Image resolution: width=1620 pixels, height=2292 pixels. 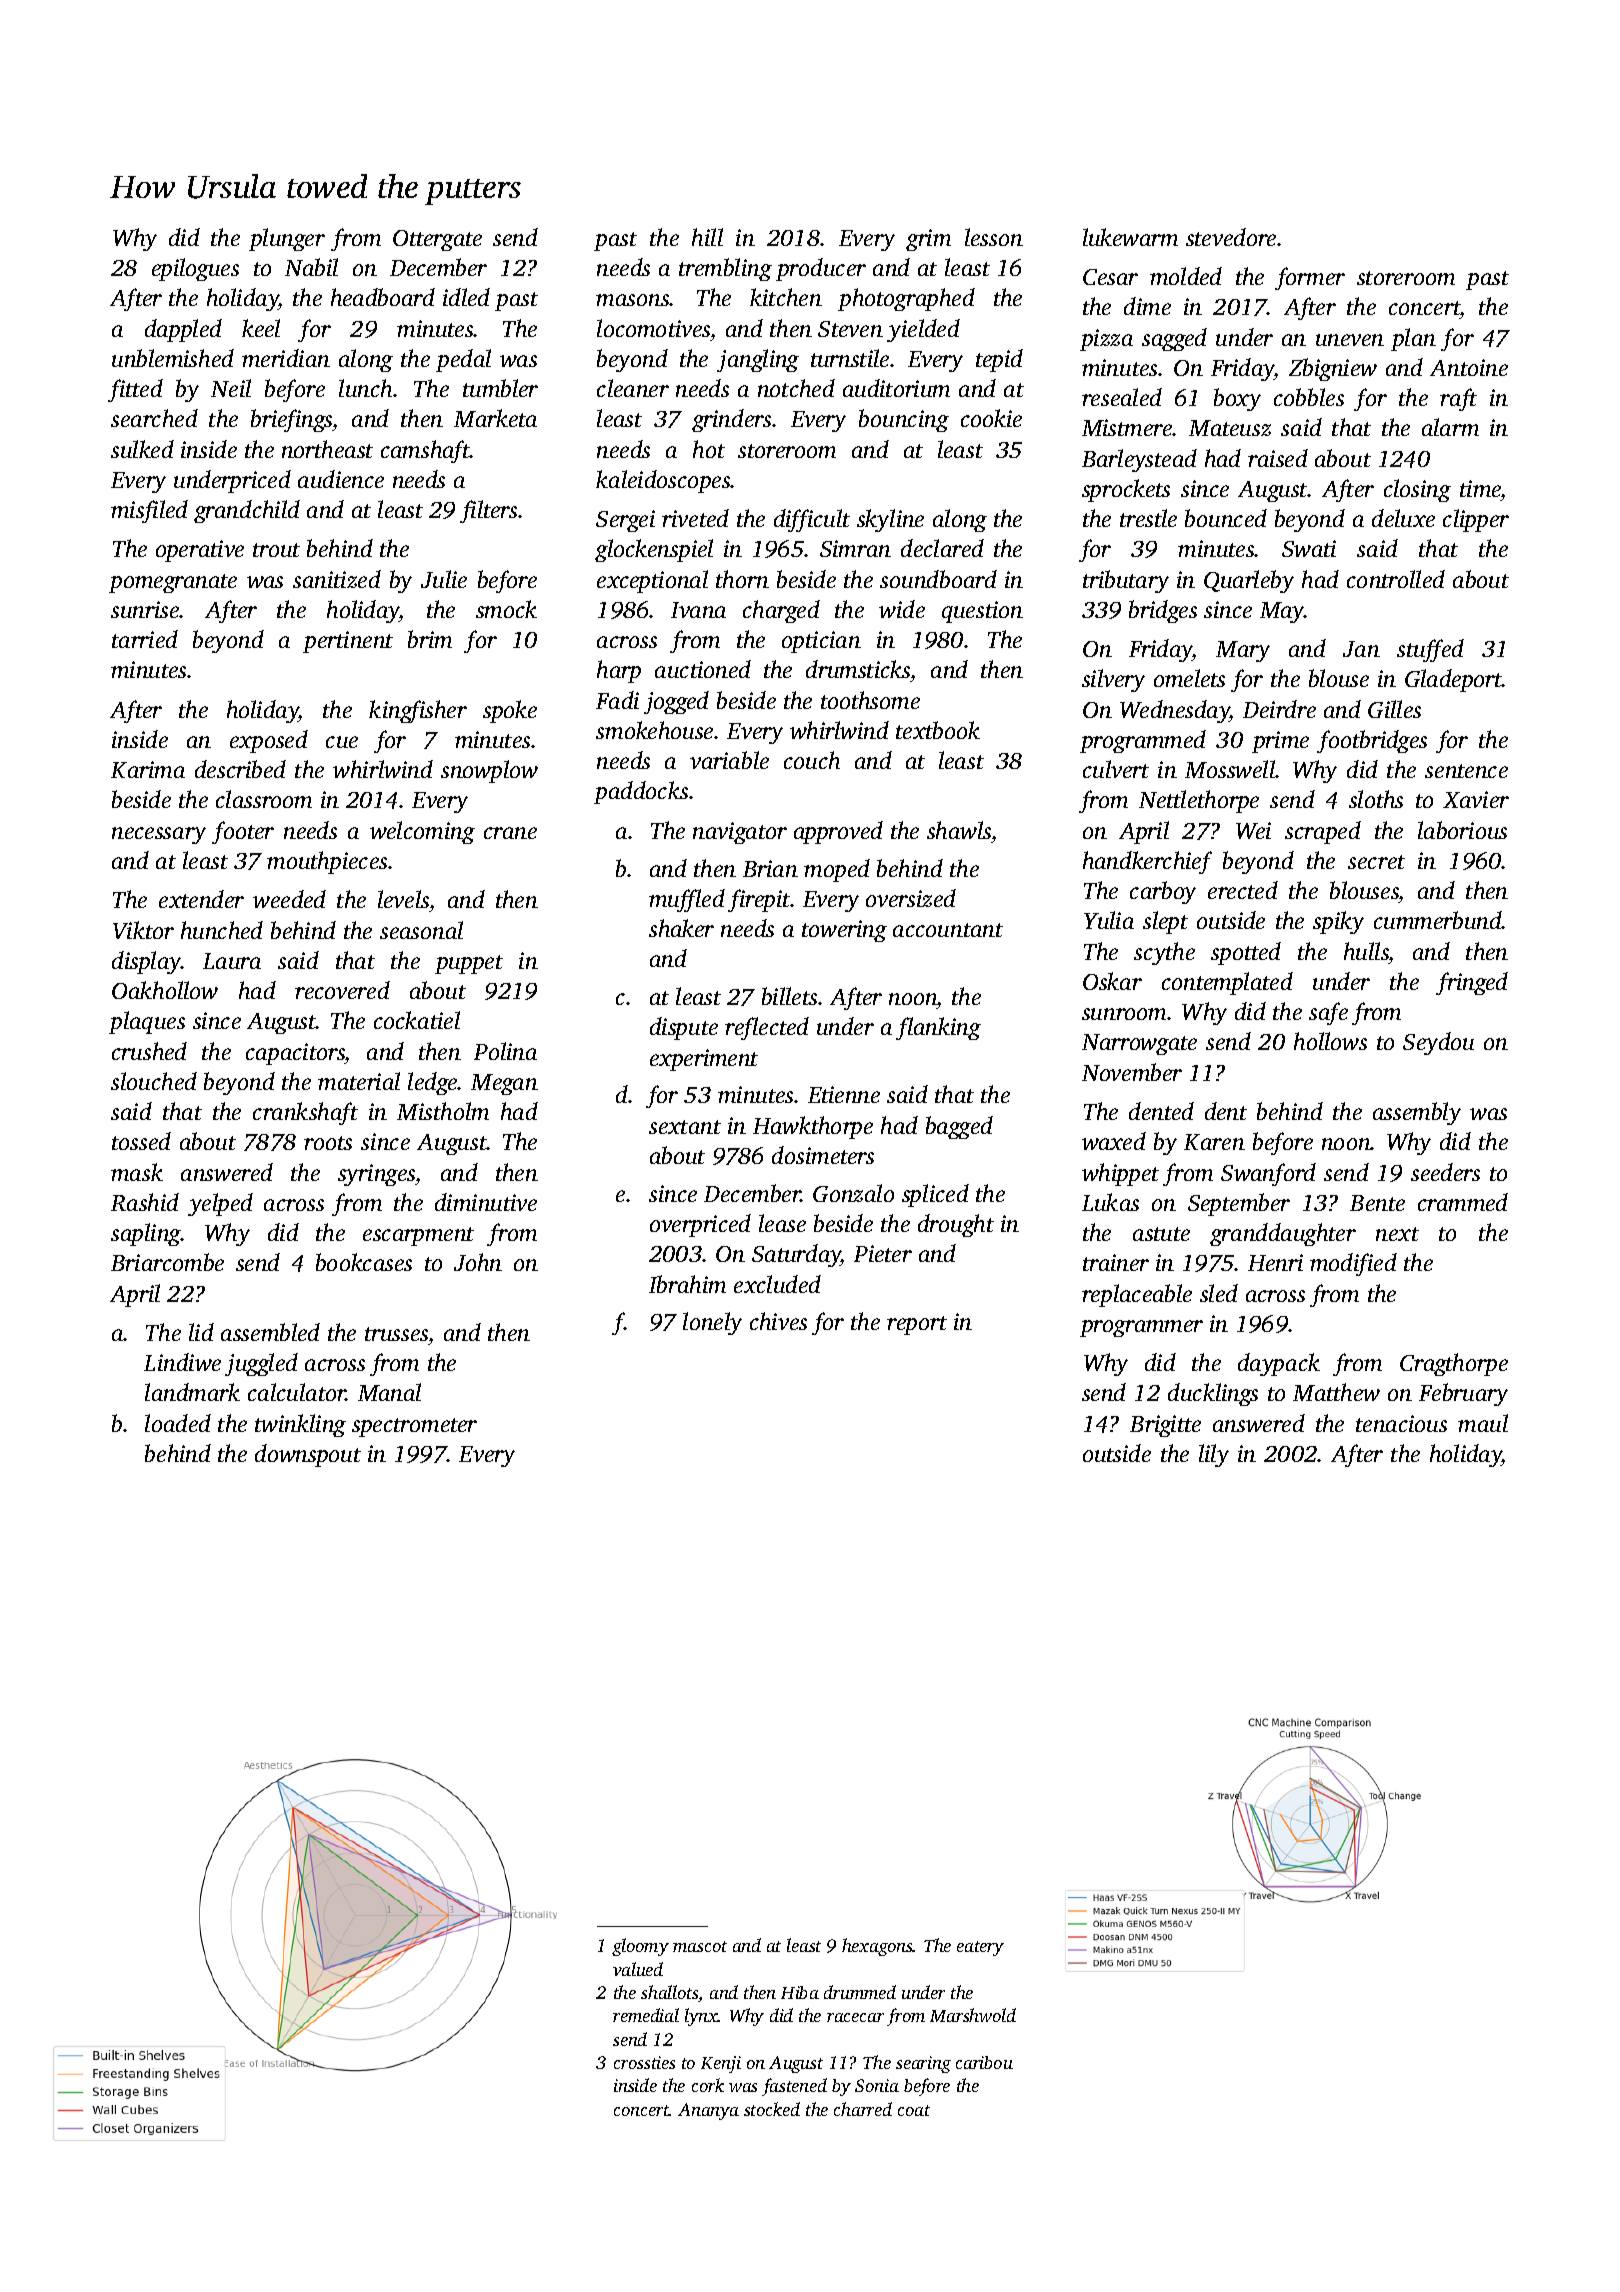 I want to click on northeast, so click(x=327, y=449).
